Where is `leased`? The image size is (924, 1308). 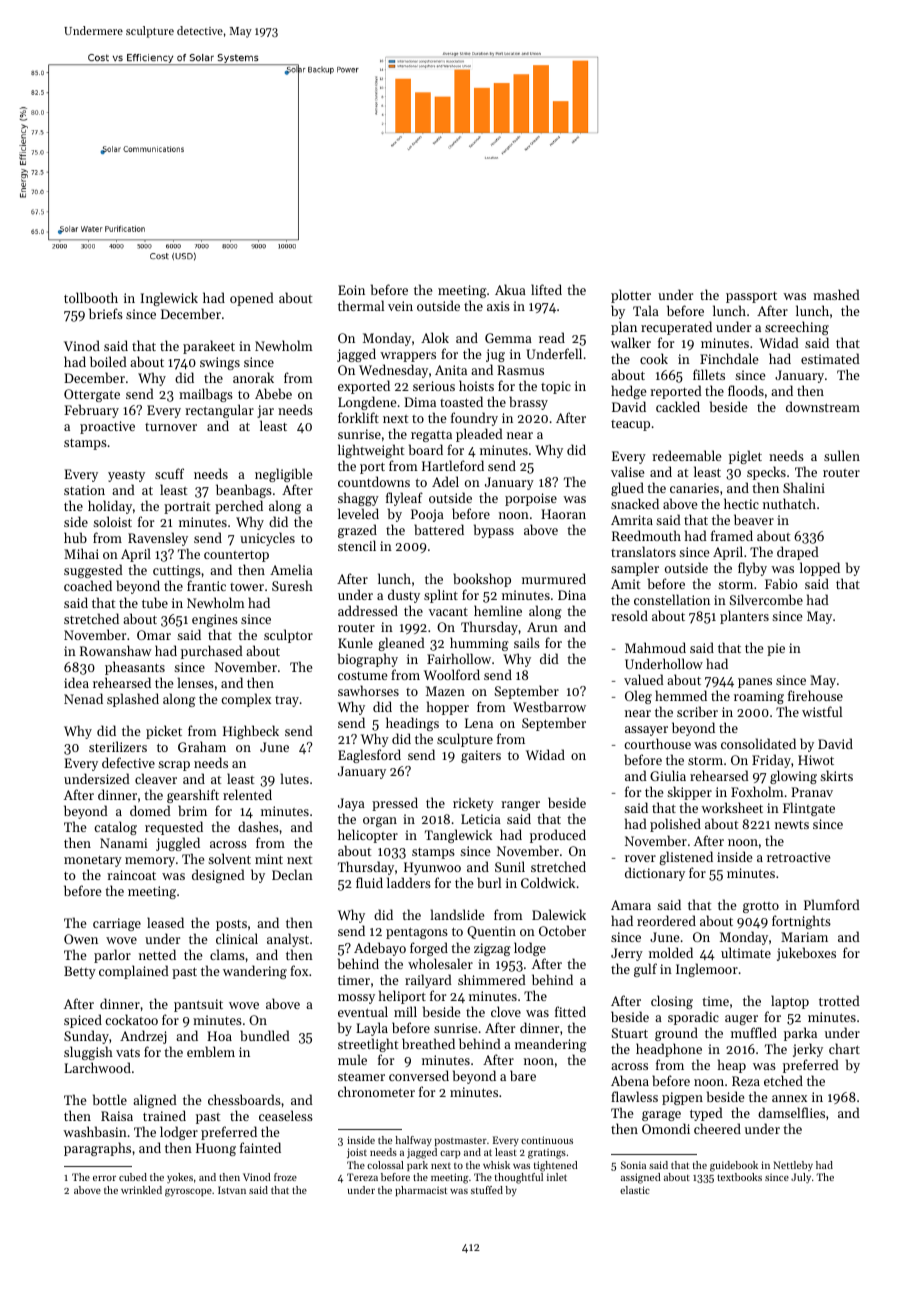
leased is located at coordinates (165, 922).
